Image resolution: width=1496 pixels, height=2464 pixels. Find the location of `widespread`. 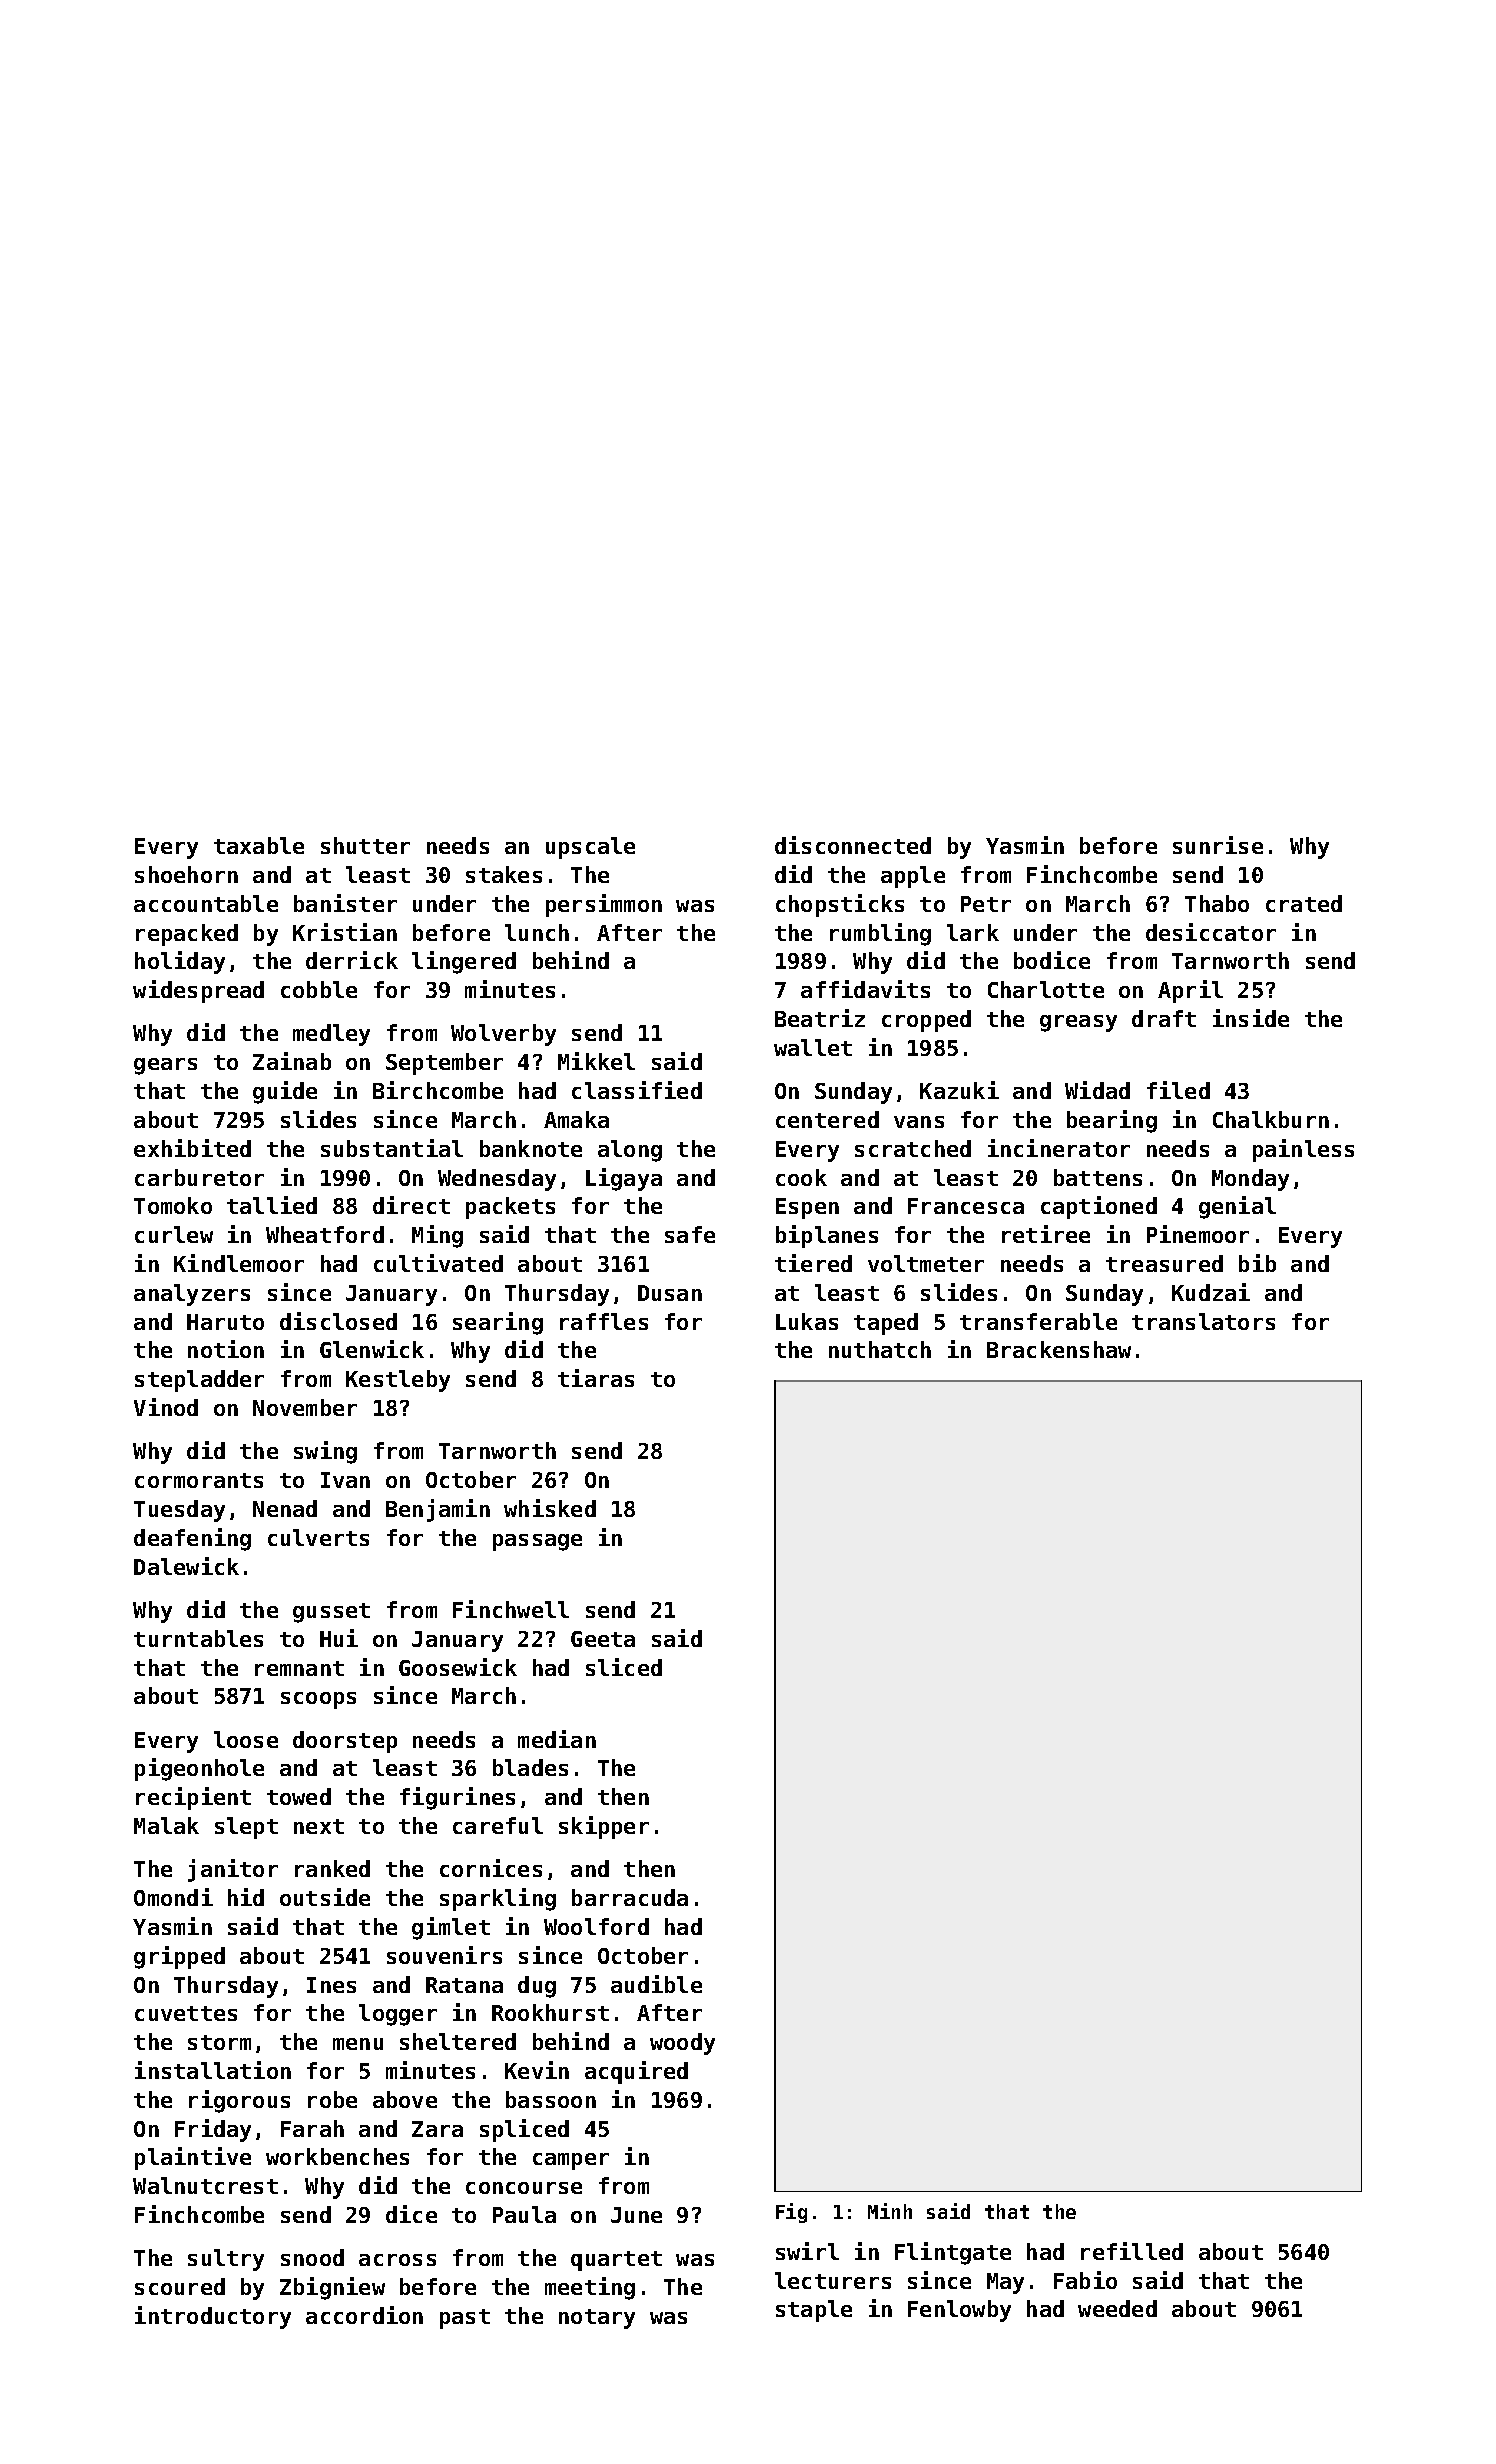

widespread is located at coordinates (198, 991).
